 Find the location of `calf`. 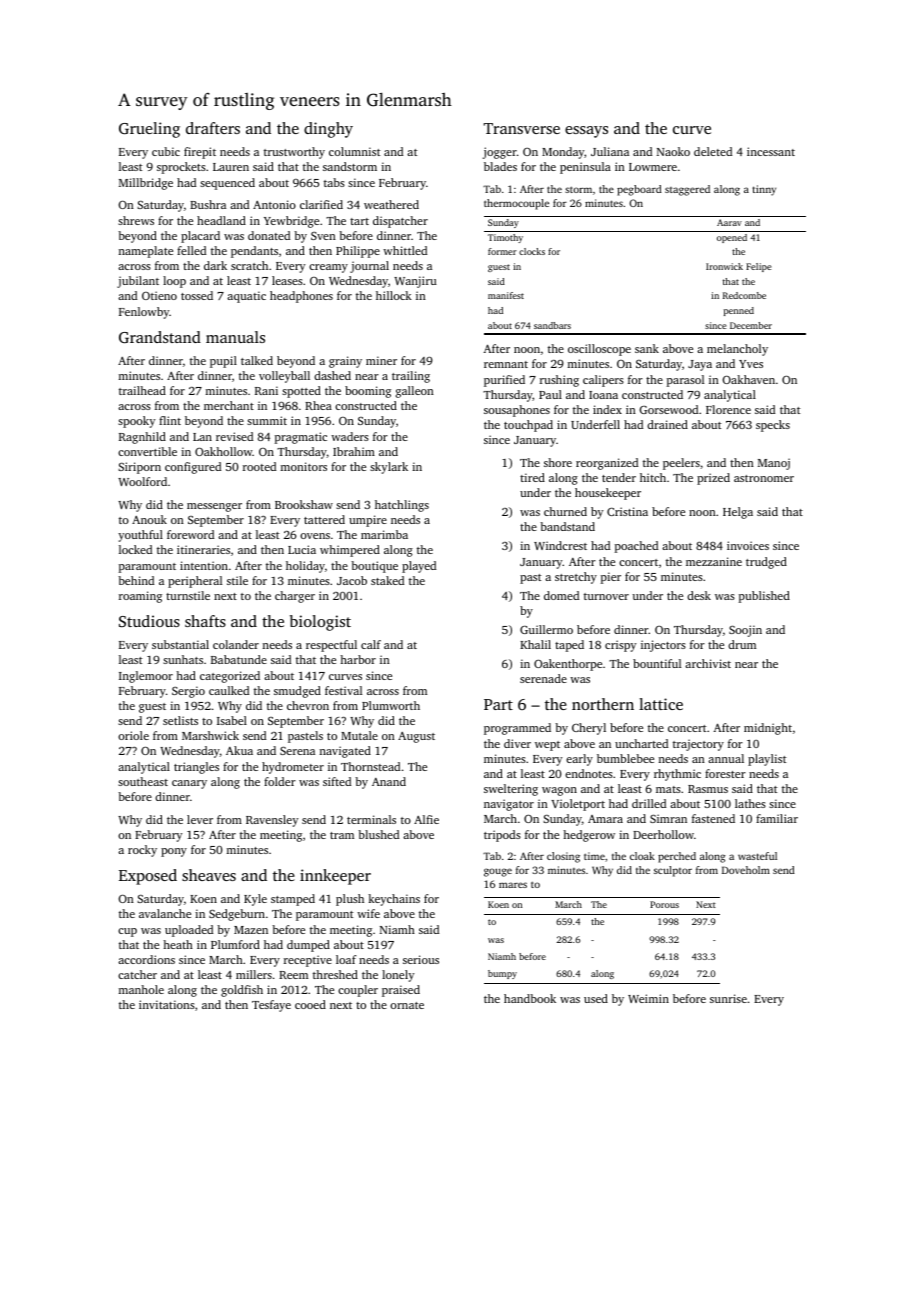

calf is located at coordinates (371, 644).
